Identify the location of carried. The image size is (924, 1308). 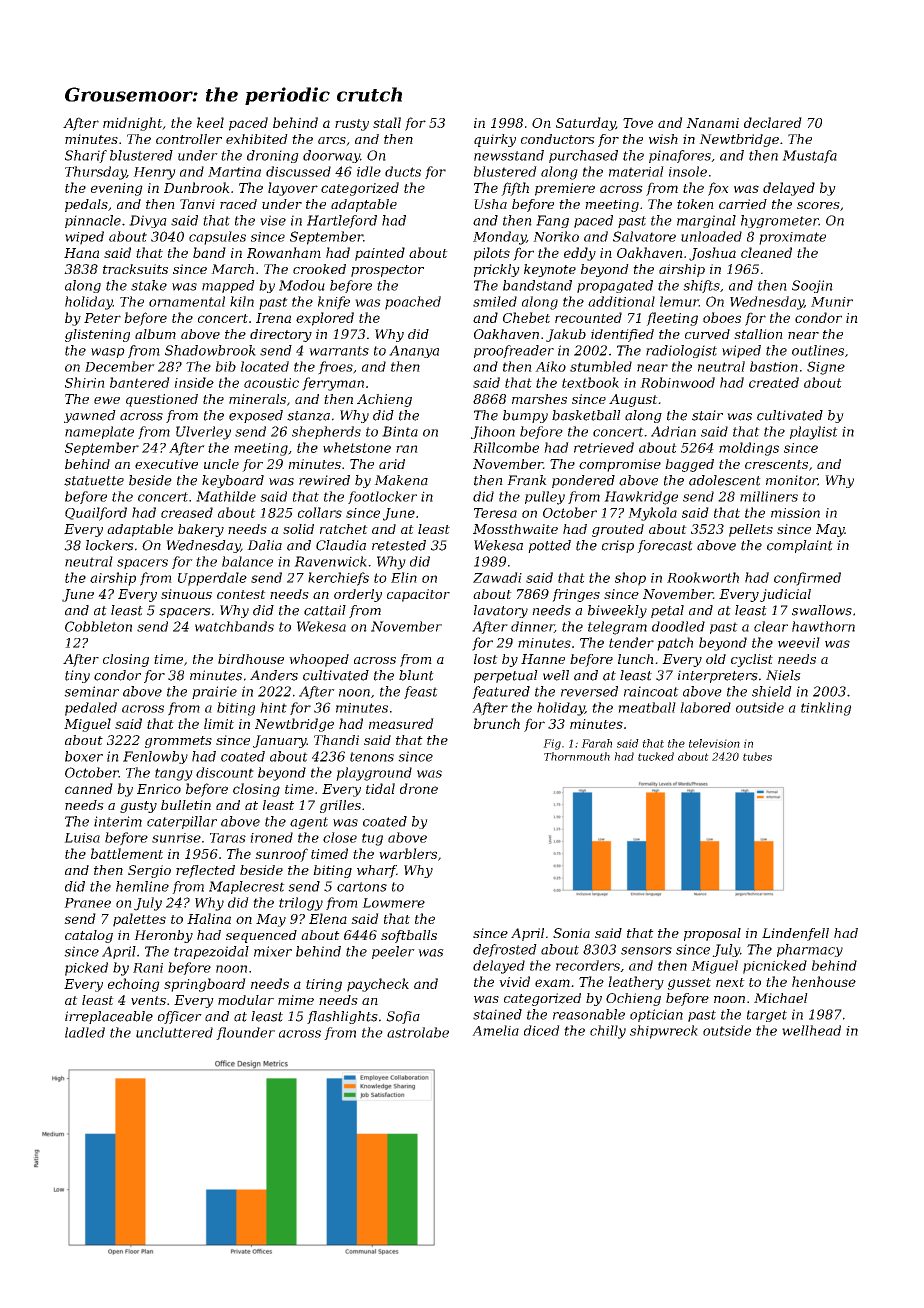
(743, 204).
